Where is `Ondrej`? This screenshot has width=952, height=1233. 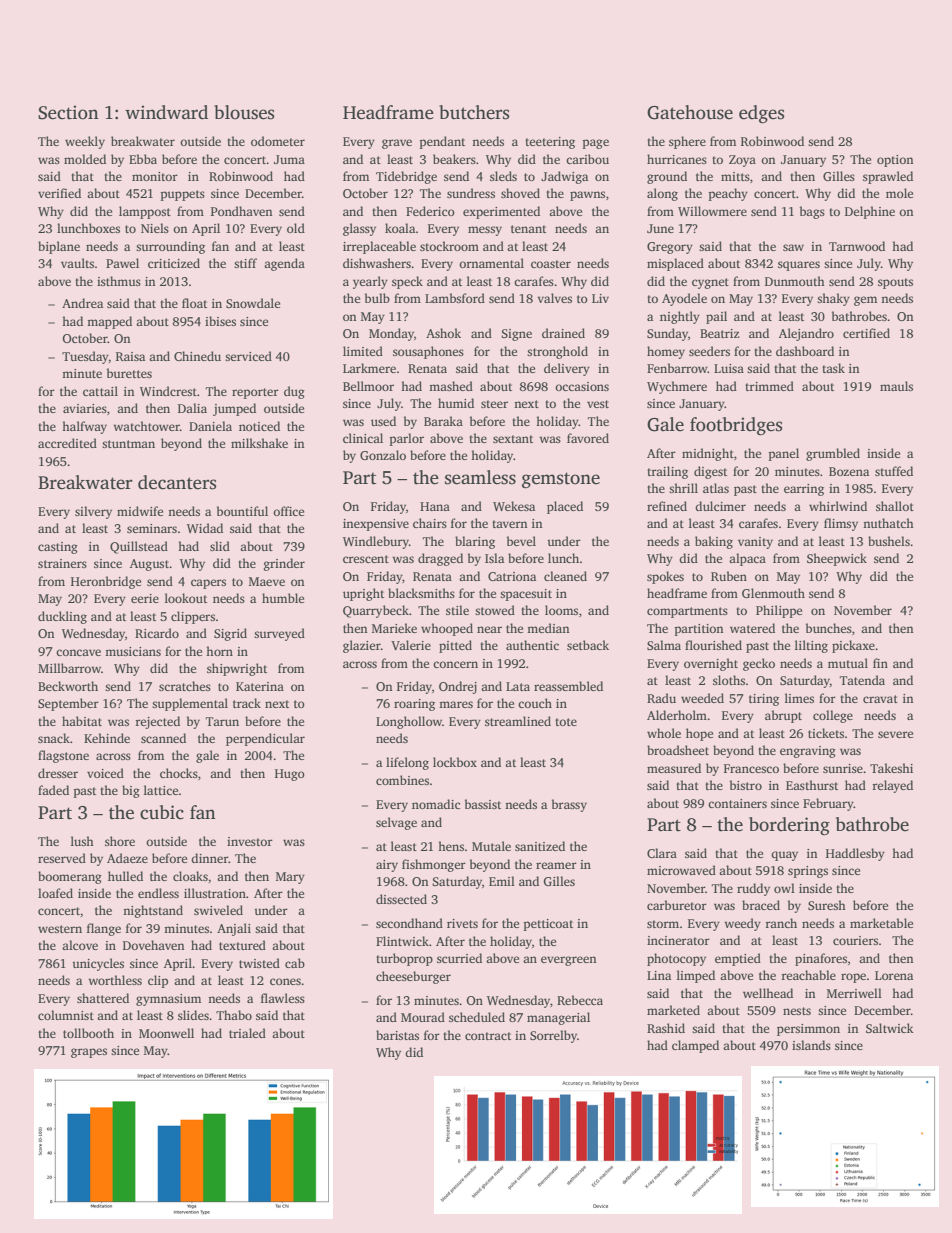
Ondrej is located at coordinates (458, 687).
